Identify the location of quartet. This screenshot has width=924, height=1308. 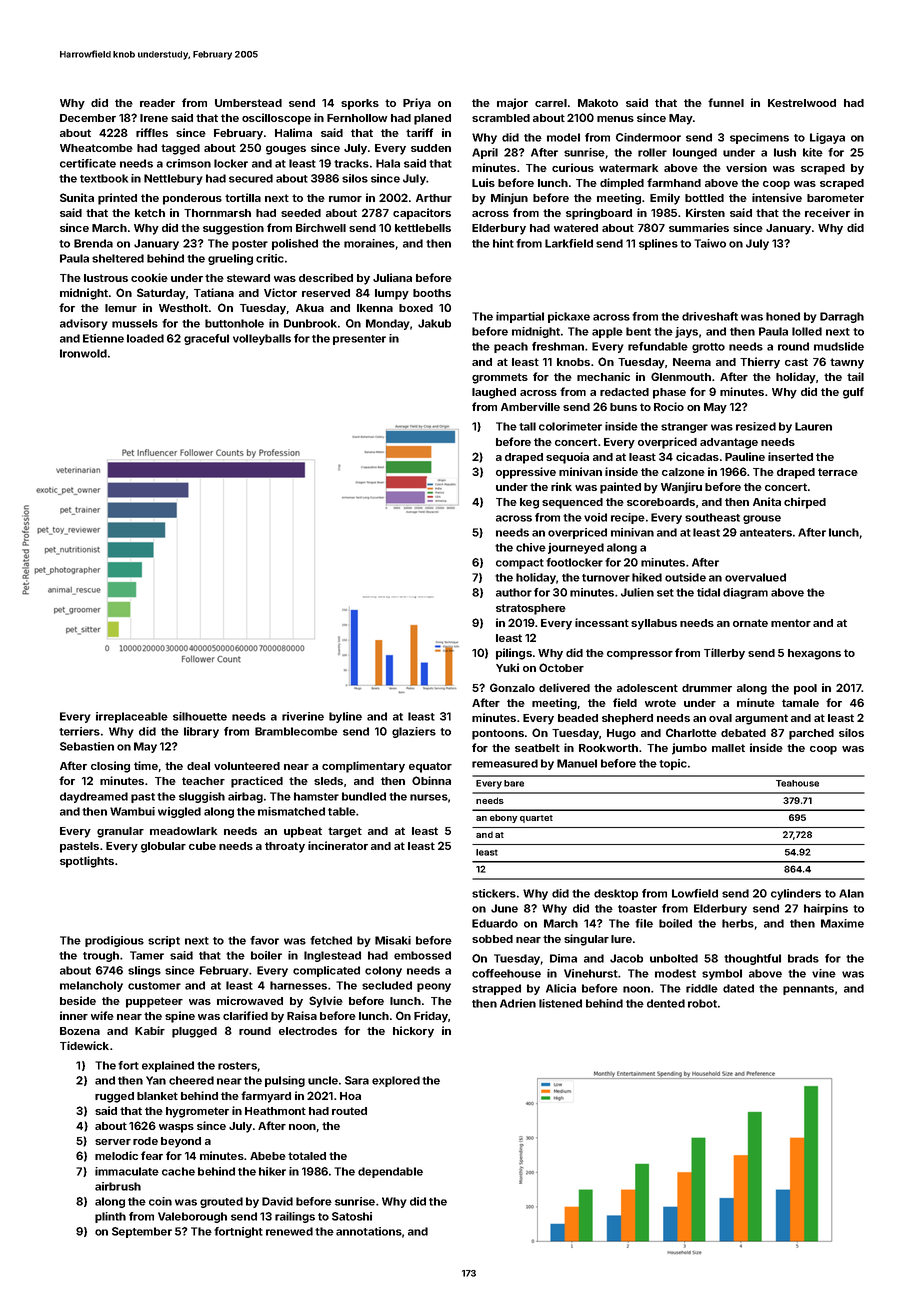
(536, 819).
